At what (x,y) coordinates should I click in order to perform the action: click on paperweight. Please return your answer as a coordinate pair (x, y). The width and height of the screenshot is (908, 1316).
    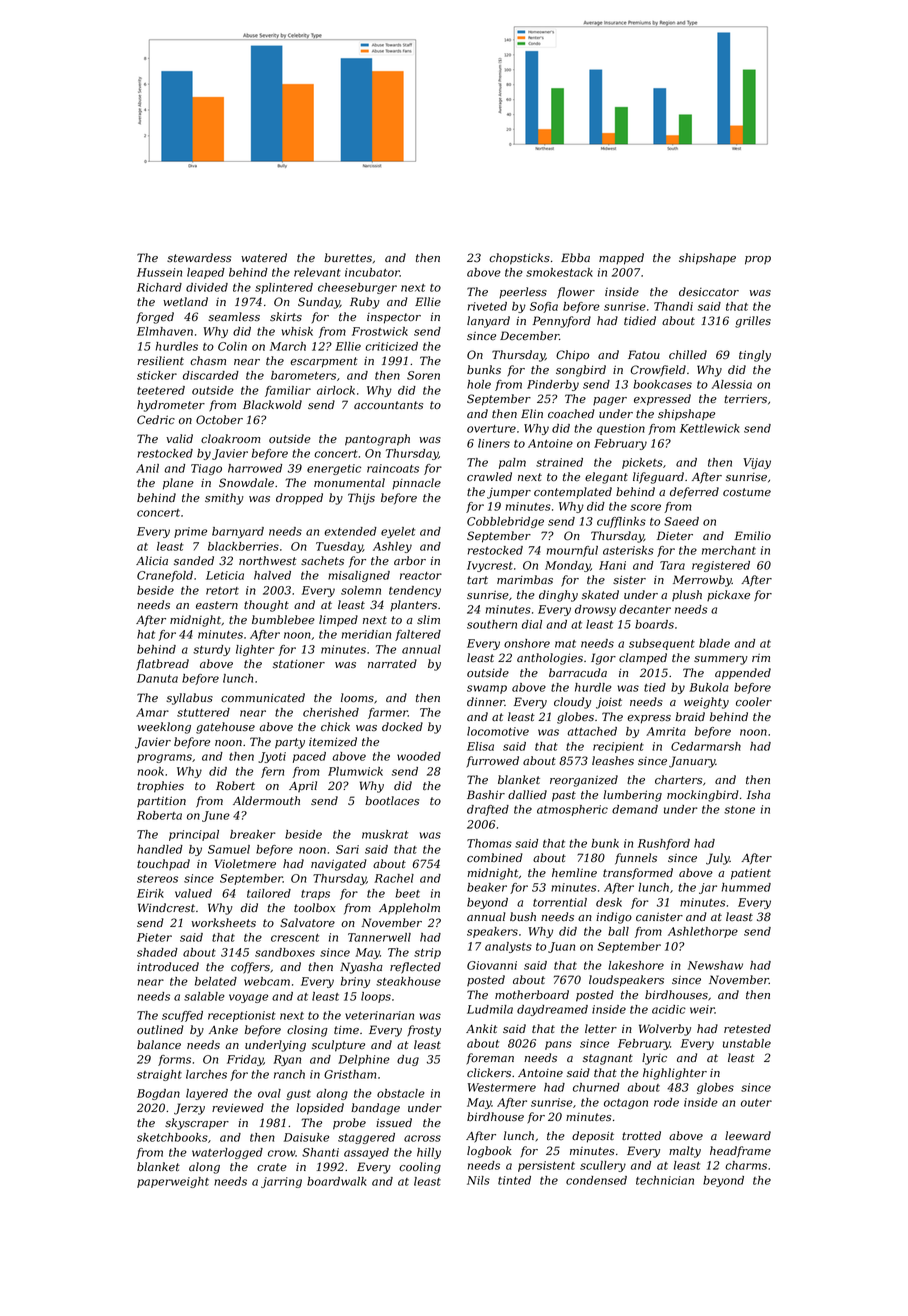
    Looking at the image, I should click on (173, 1182).
